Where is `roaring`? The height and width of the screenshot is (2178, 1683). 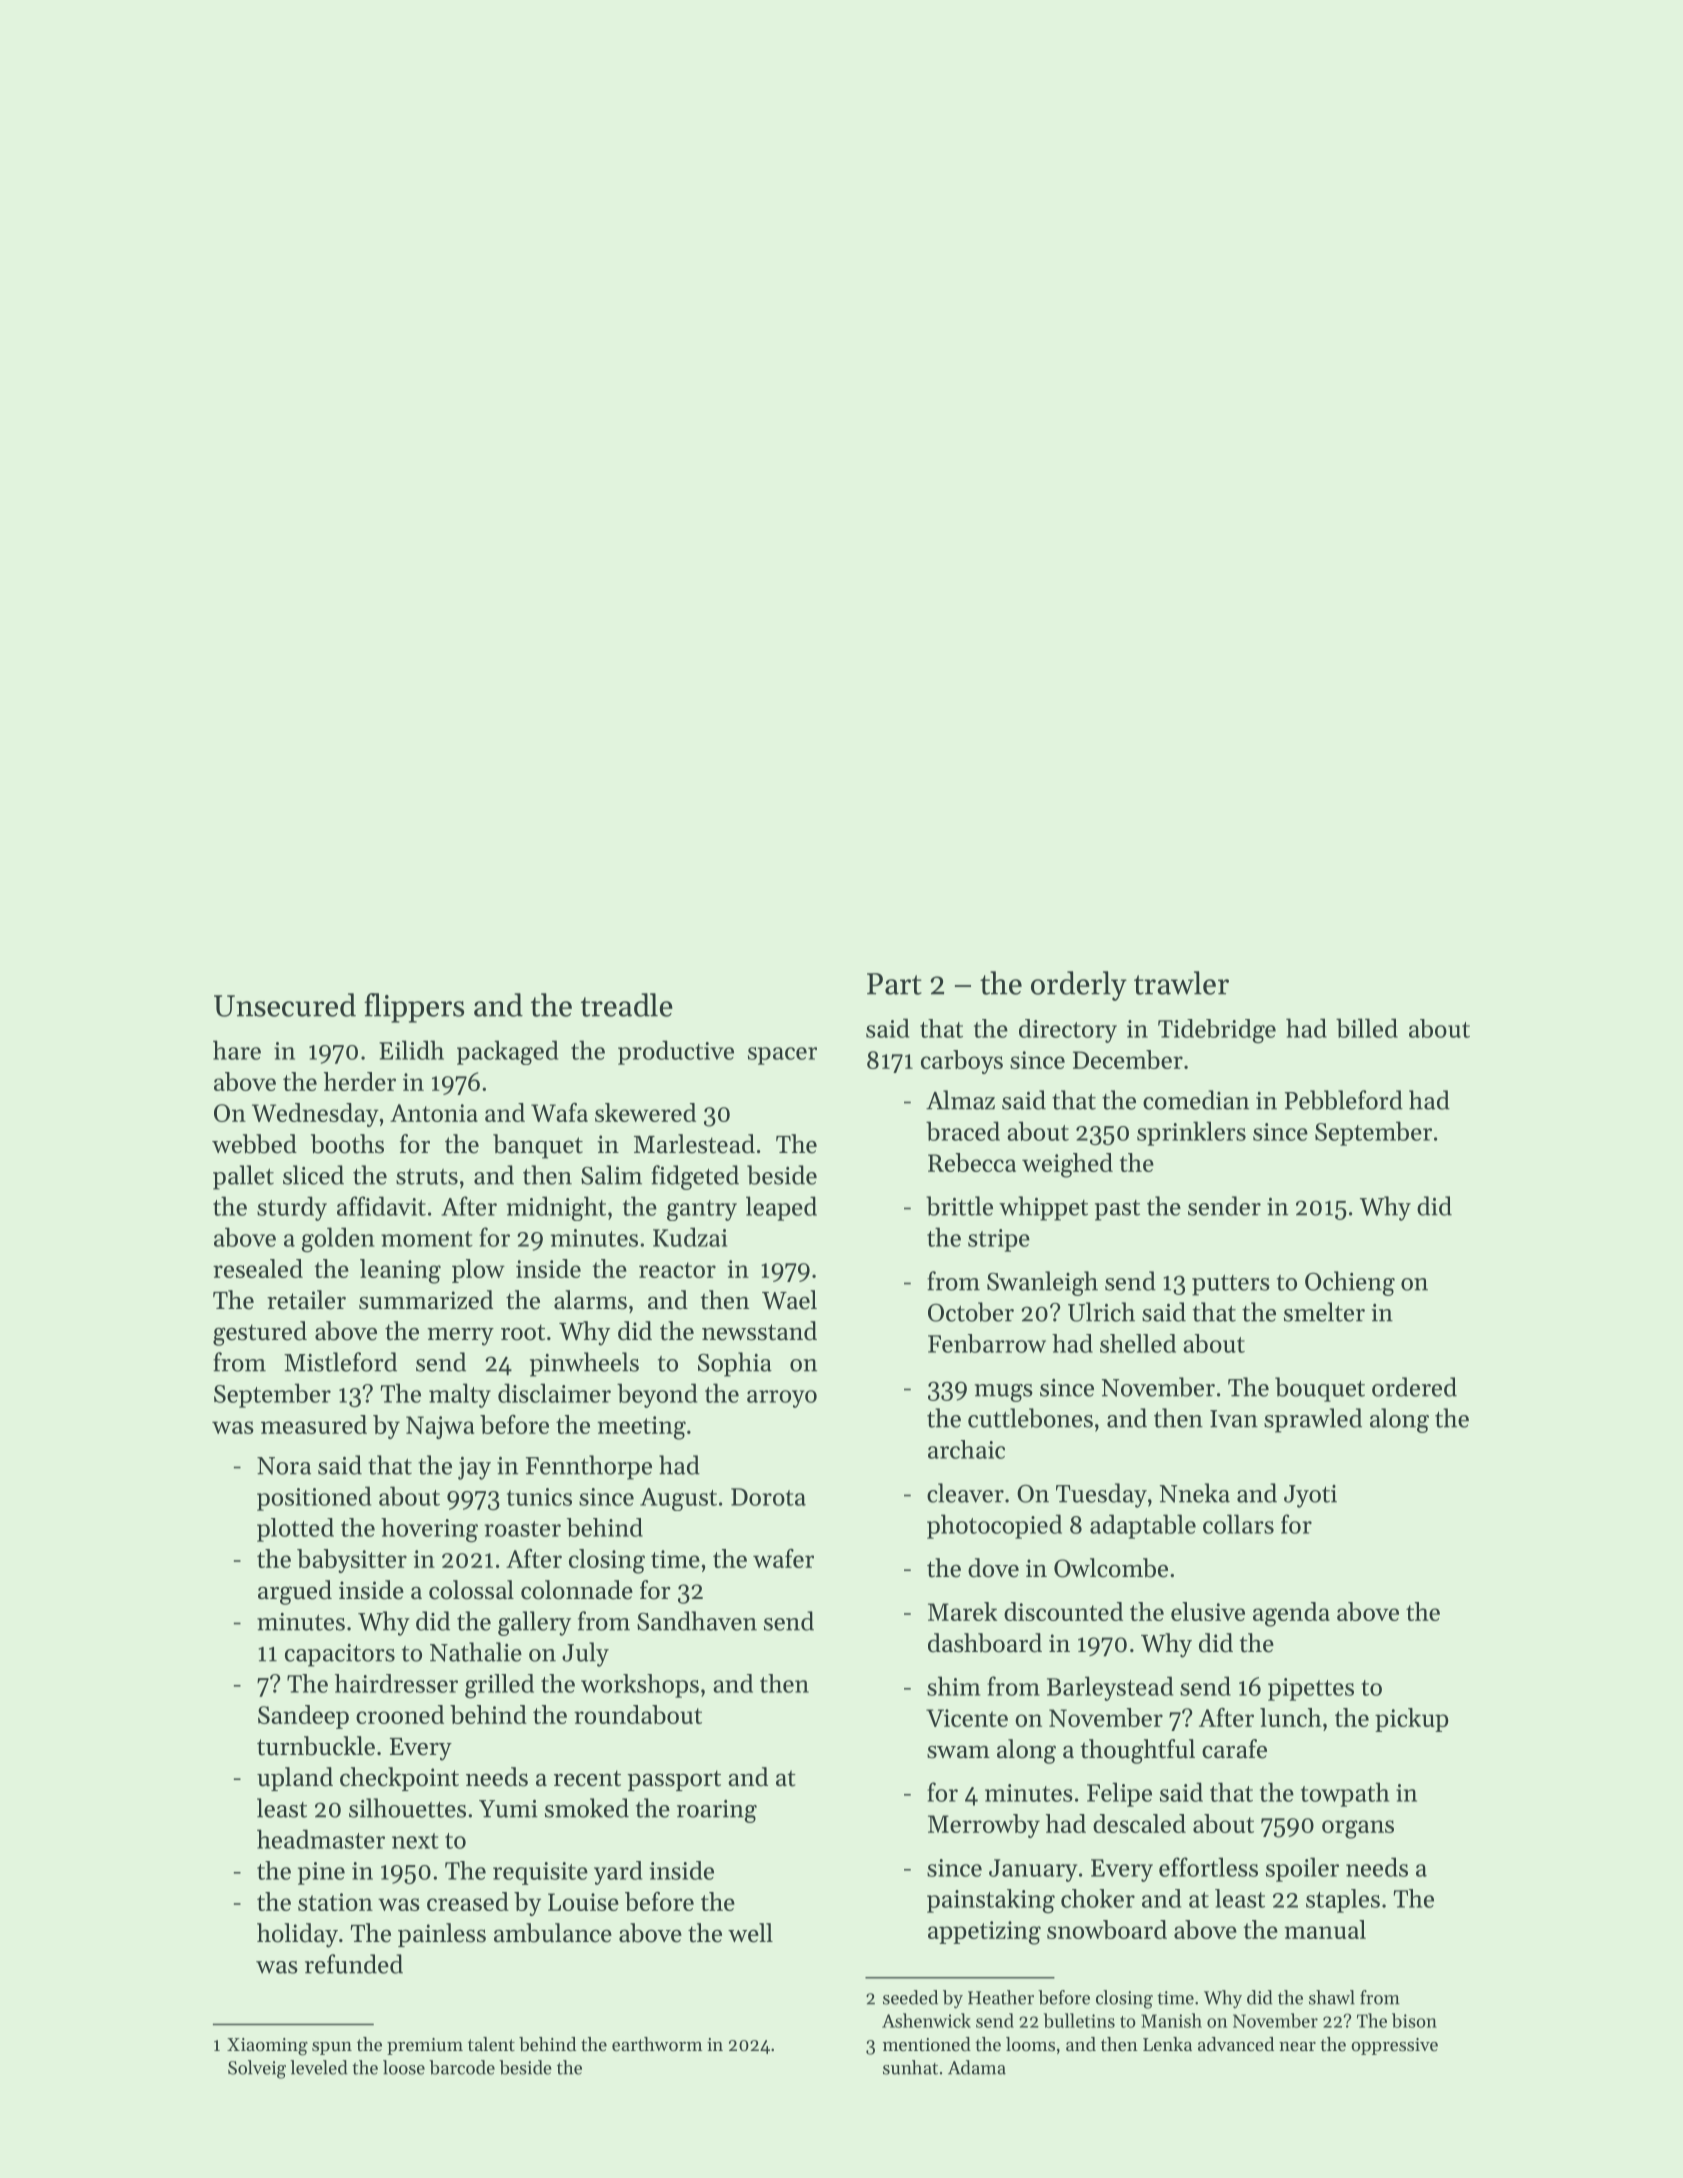 roaring is located at coordinates (717, 1811).
